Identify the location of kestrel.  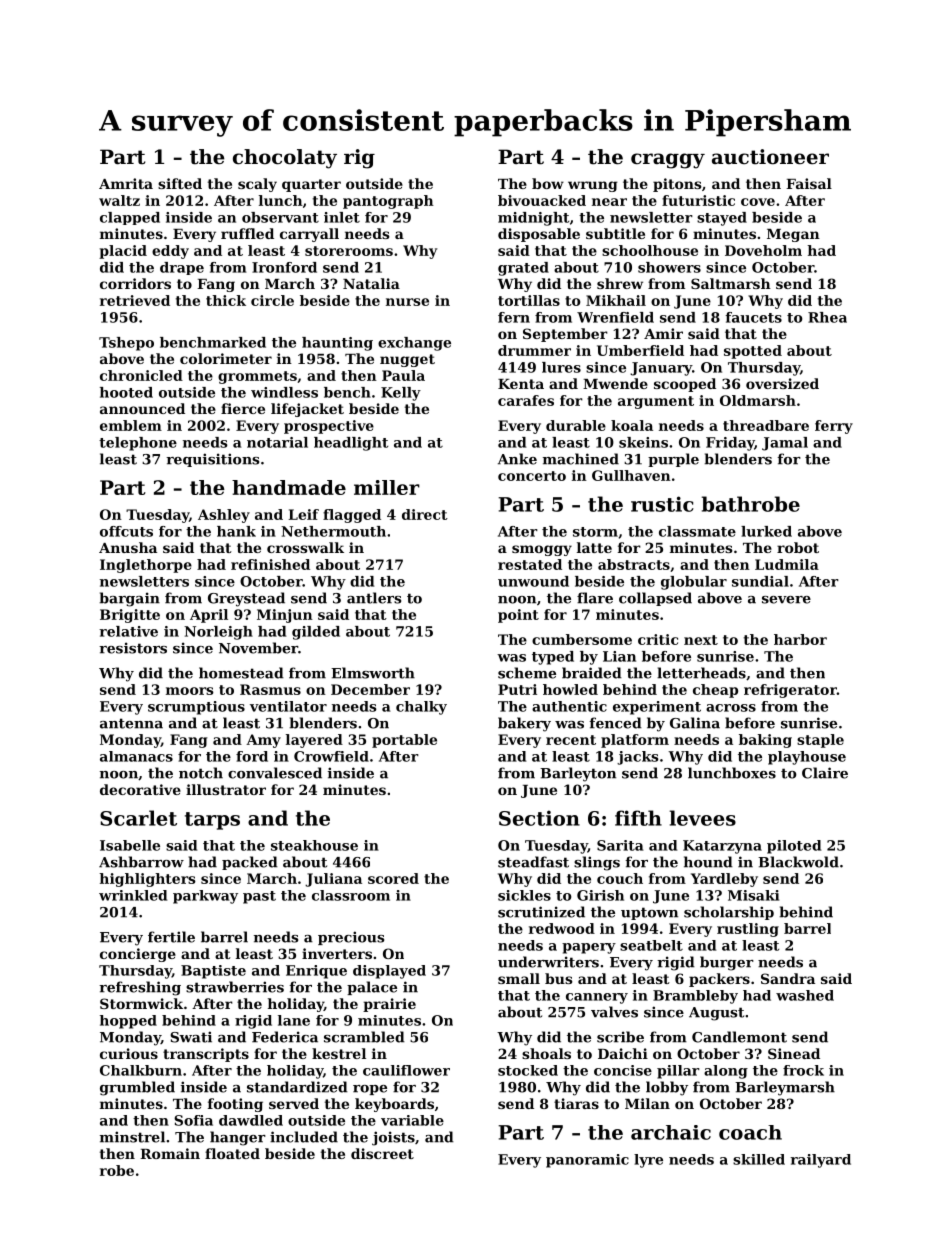
(339, 1053).
